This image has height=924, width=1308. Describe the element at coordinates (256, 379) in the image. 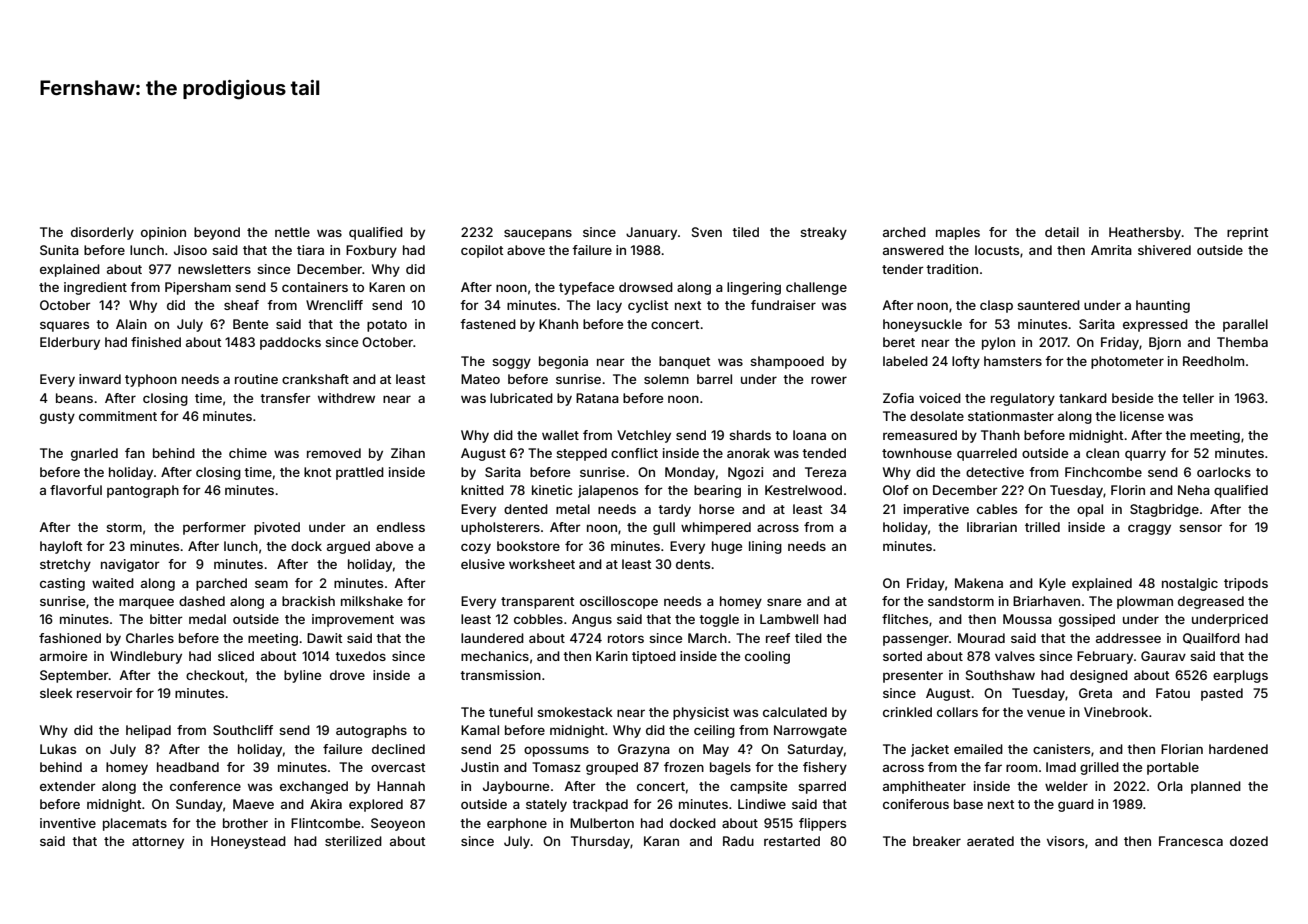

I see `routine` at that location.
